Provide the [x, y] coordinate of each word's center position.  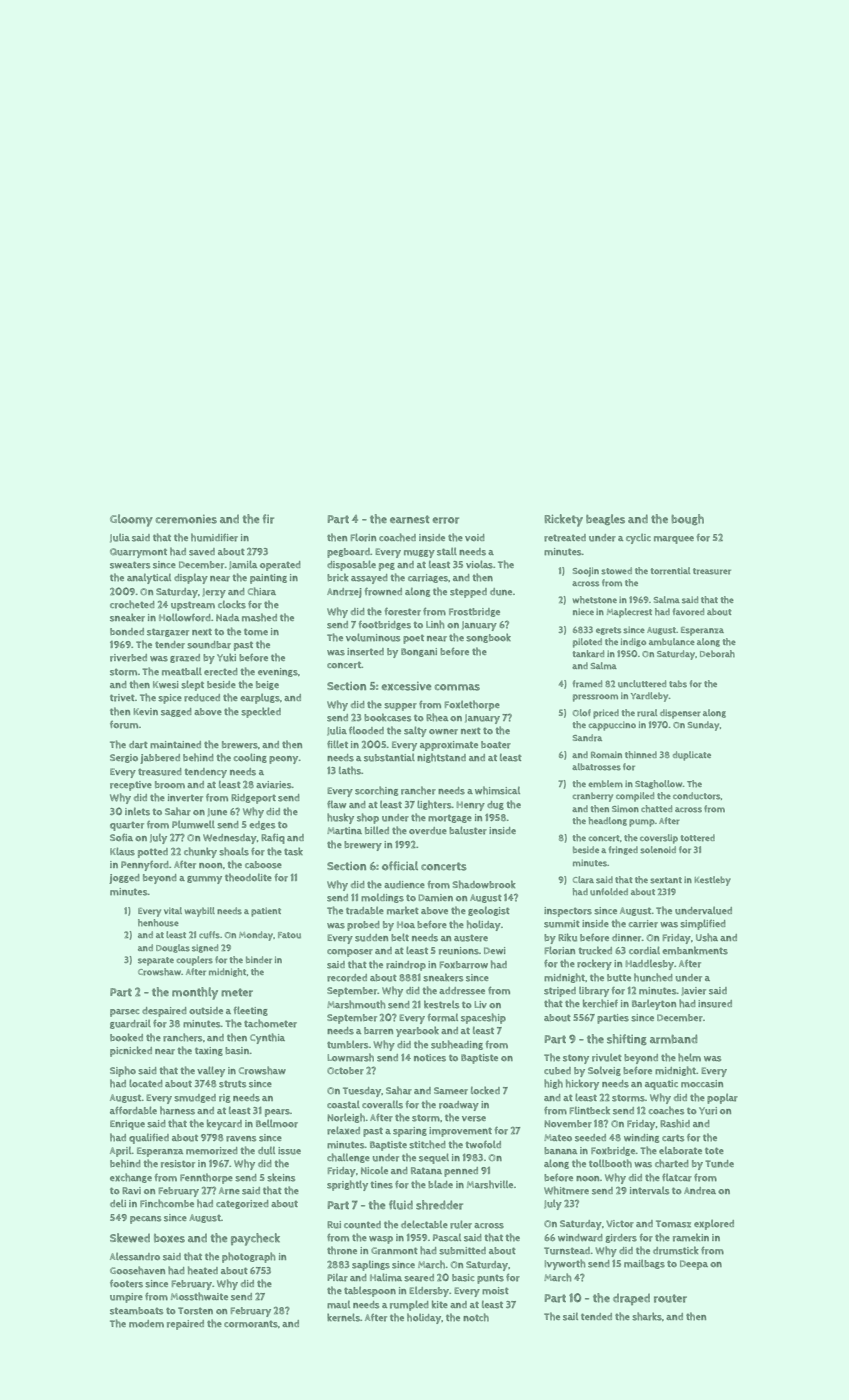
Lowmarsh [350, 1057]
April [121, 1151]
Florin [363, 537]
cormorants [251, 1324]
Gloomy [131, 520]
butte [619, 978]
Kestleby [712, 881]
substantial [389, 757]
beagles [605, 519]
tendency [205, 773]
